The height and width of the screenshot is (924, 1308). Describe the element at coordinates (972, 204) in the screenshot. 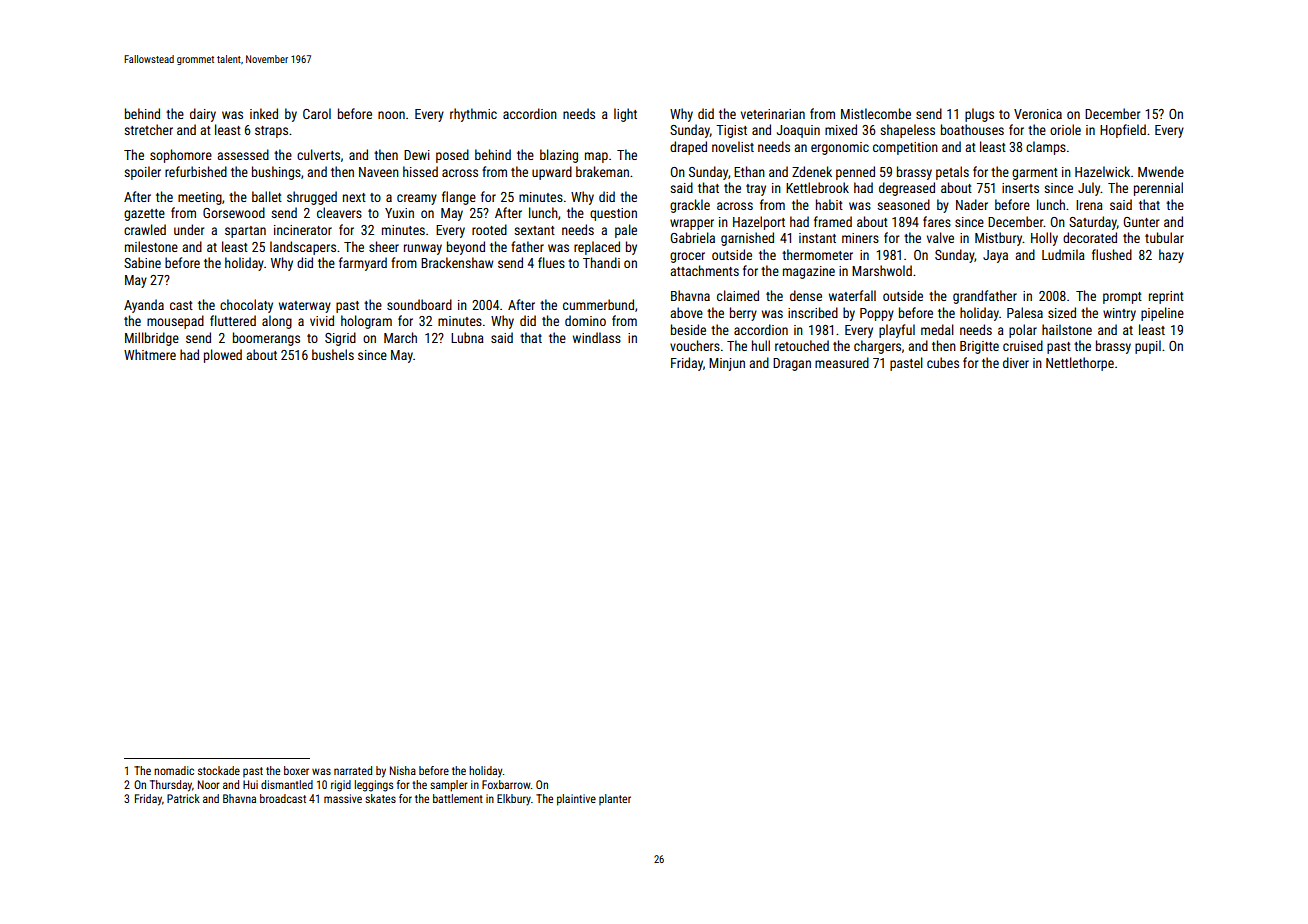

I see `Nader` at that location.
